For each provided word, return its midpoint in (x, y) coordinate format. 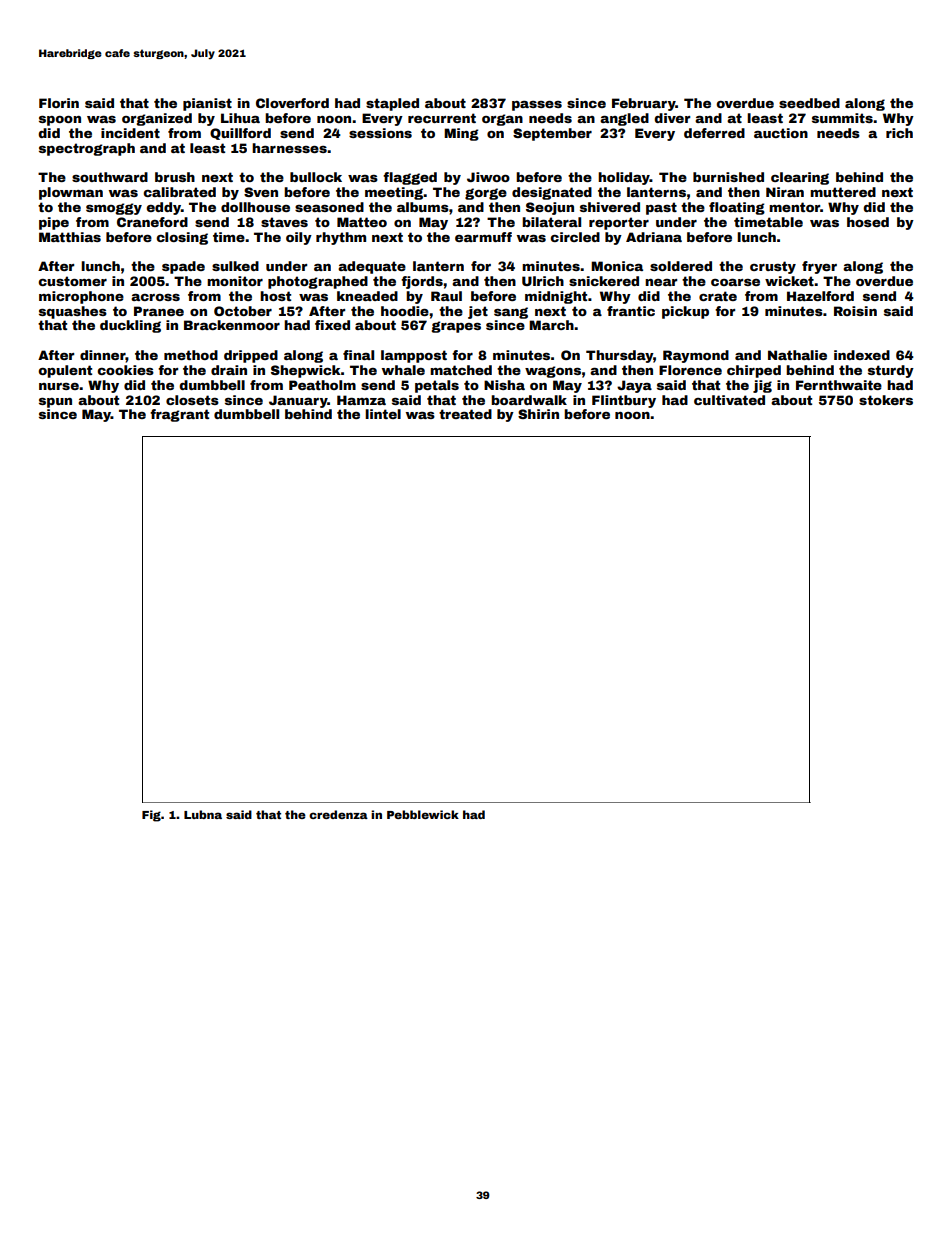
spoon (60, 121)
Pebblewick (423, 814)
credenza (338, 814)
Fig (151, 816)
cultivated (729, 400)
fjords (422, 282)
